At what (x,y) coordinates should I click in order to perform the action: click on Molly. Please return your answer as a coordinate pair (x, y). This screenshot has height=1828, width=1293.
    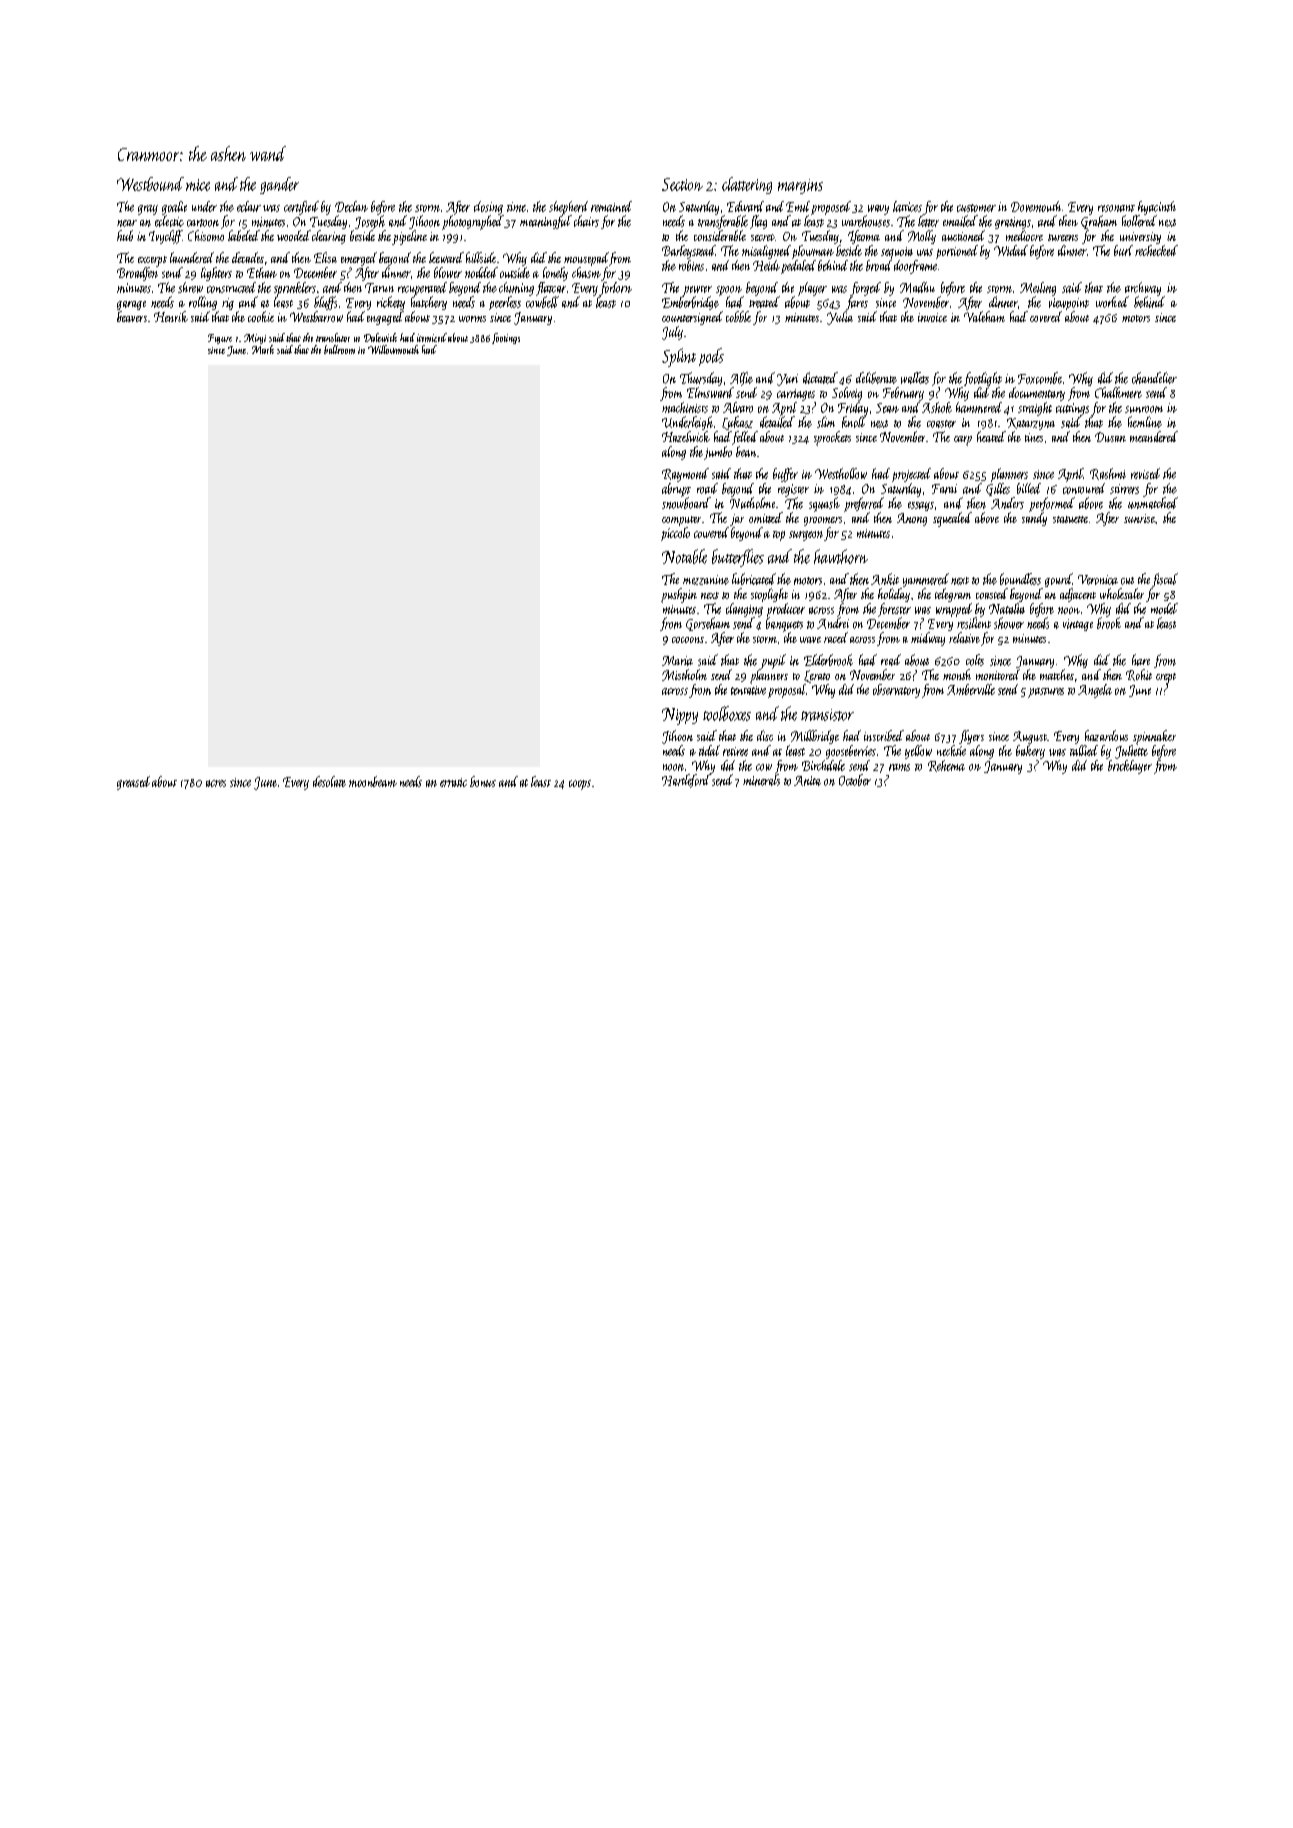
    Looking at the image, I should click on (922, 237).
